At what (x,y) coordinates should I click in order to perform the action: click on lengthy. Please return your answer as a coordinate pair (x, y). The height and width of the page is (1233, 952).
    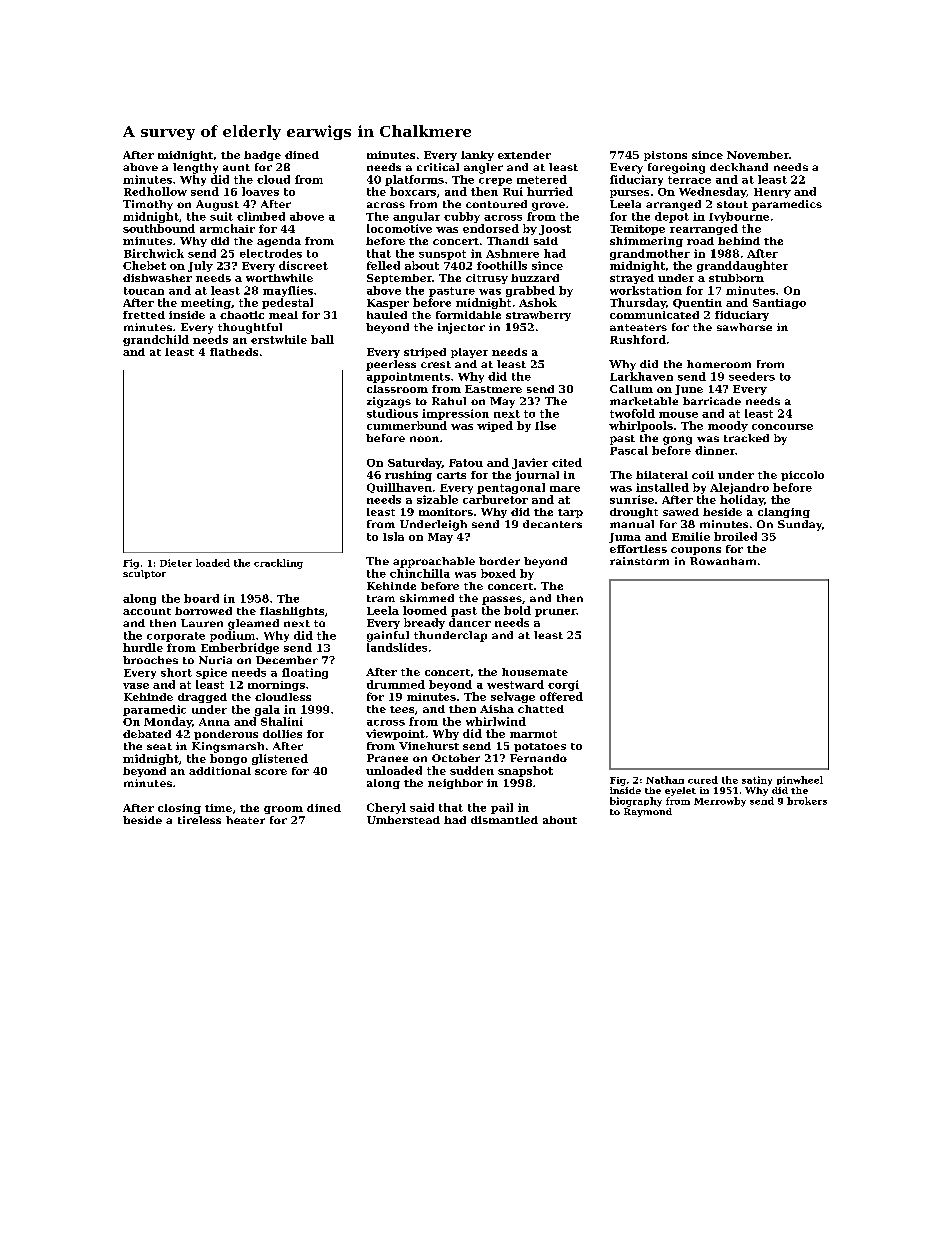
    Looking at the image, I should click on (195, 168).
